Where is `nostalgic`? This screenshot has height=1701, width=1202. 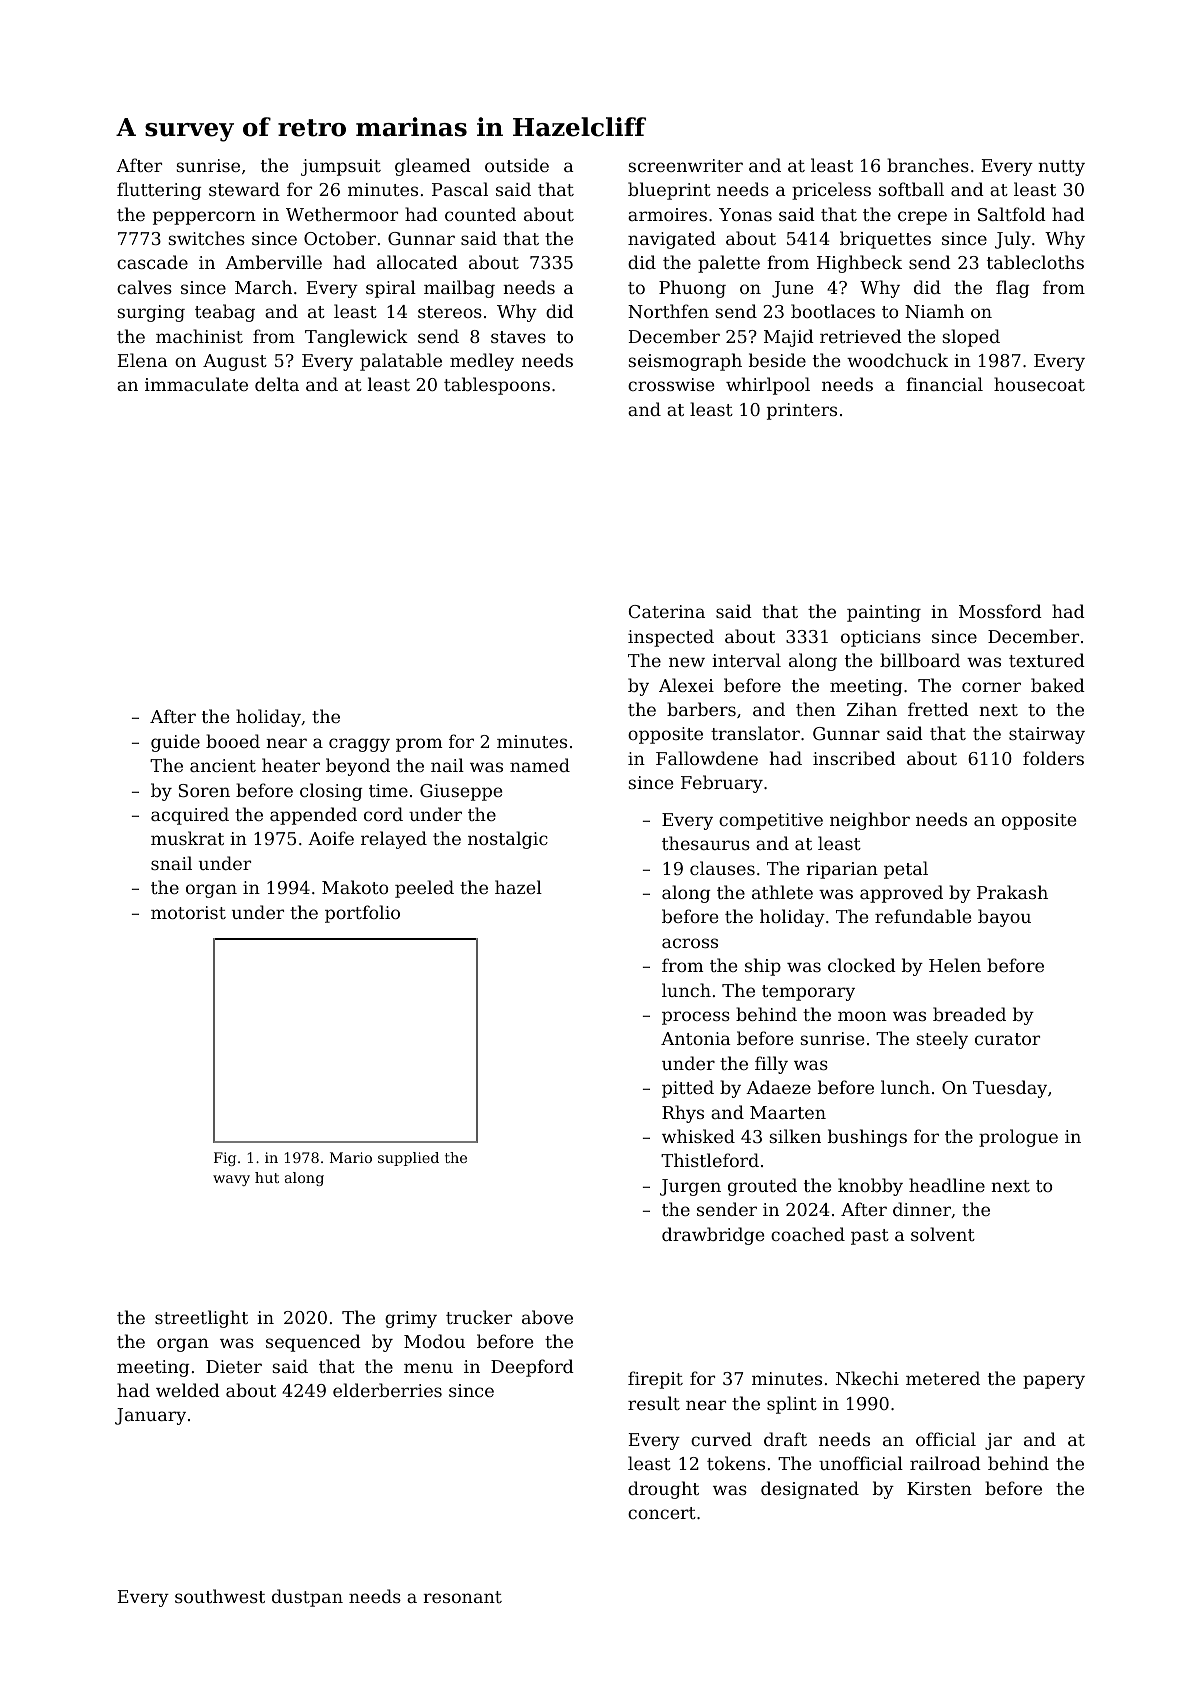 nostalgic is located at coordinates (508, 840).
